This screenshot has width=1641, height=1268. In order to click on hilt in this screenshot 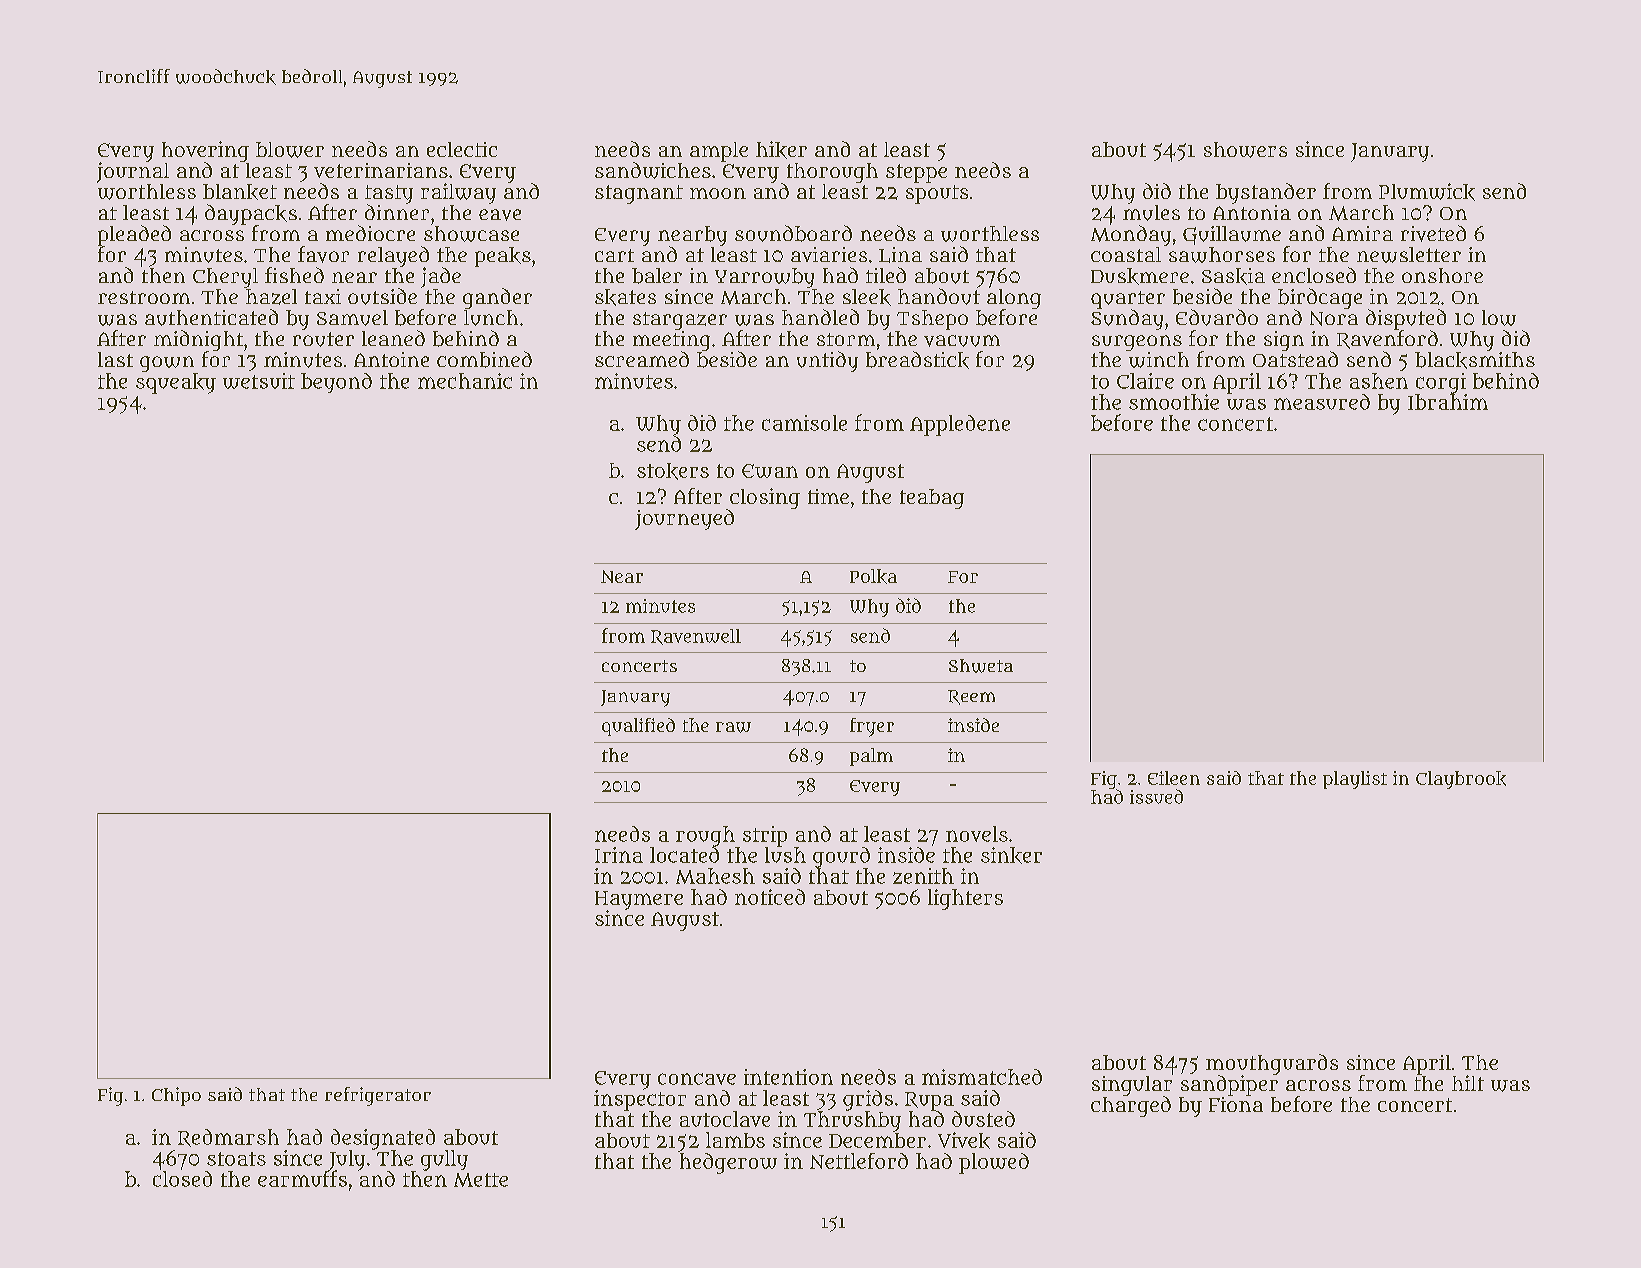, I will do `click(1468, 1083)`.
